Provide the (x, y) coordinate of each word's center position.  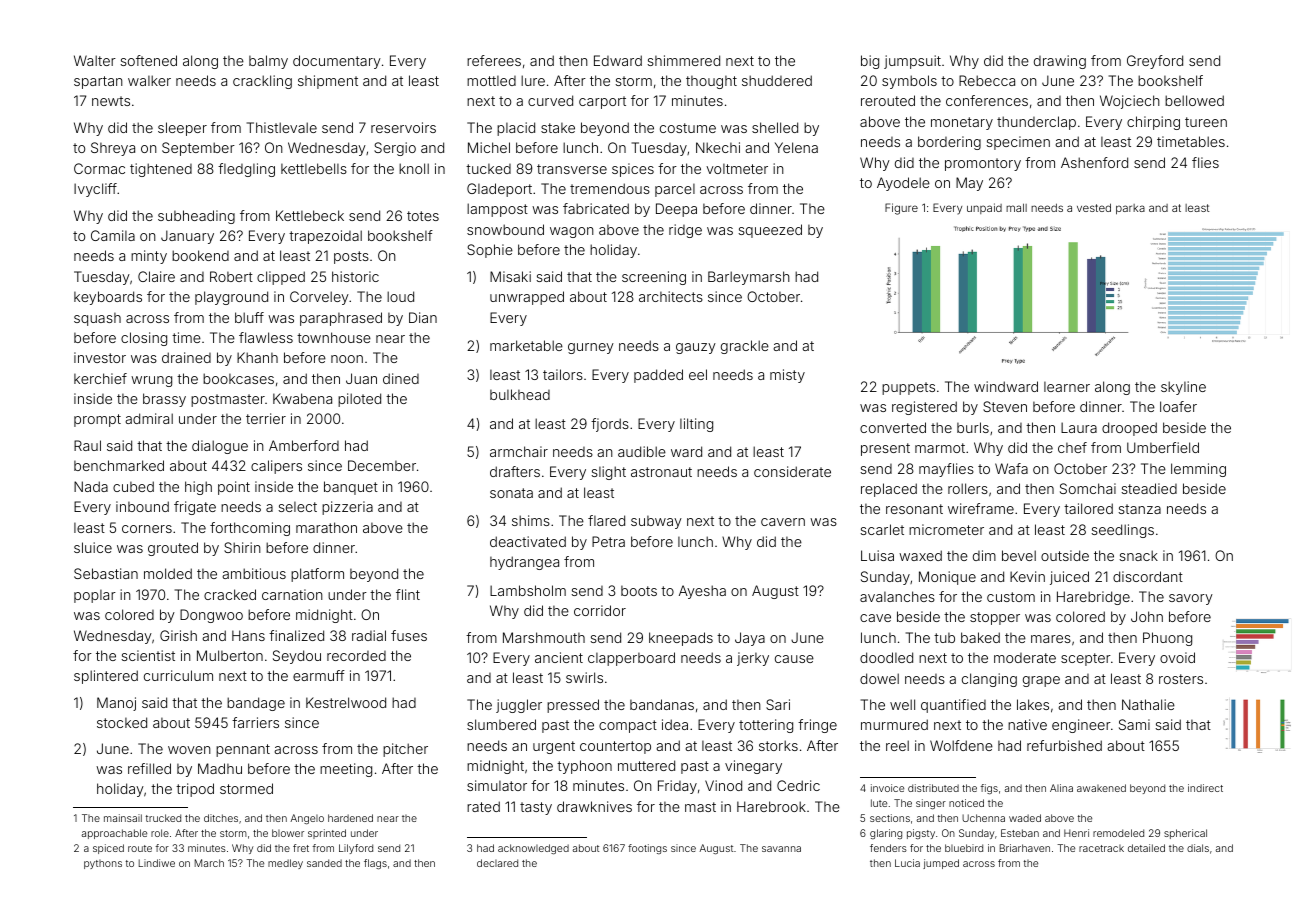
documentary (337, 62)
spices (633, 170)
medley (285, 864)
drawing (1060, 62)
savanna (781, 849)
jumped (941, 864)
